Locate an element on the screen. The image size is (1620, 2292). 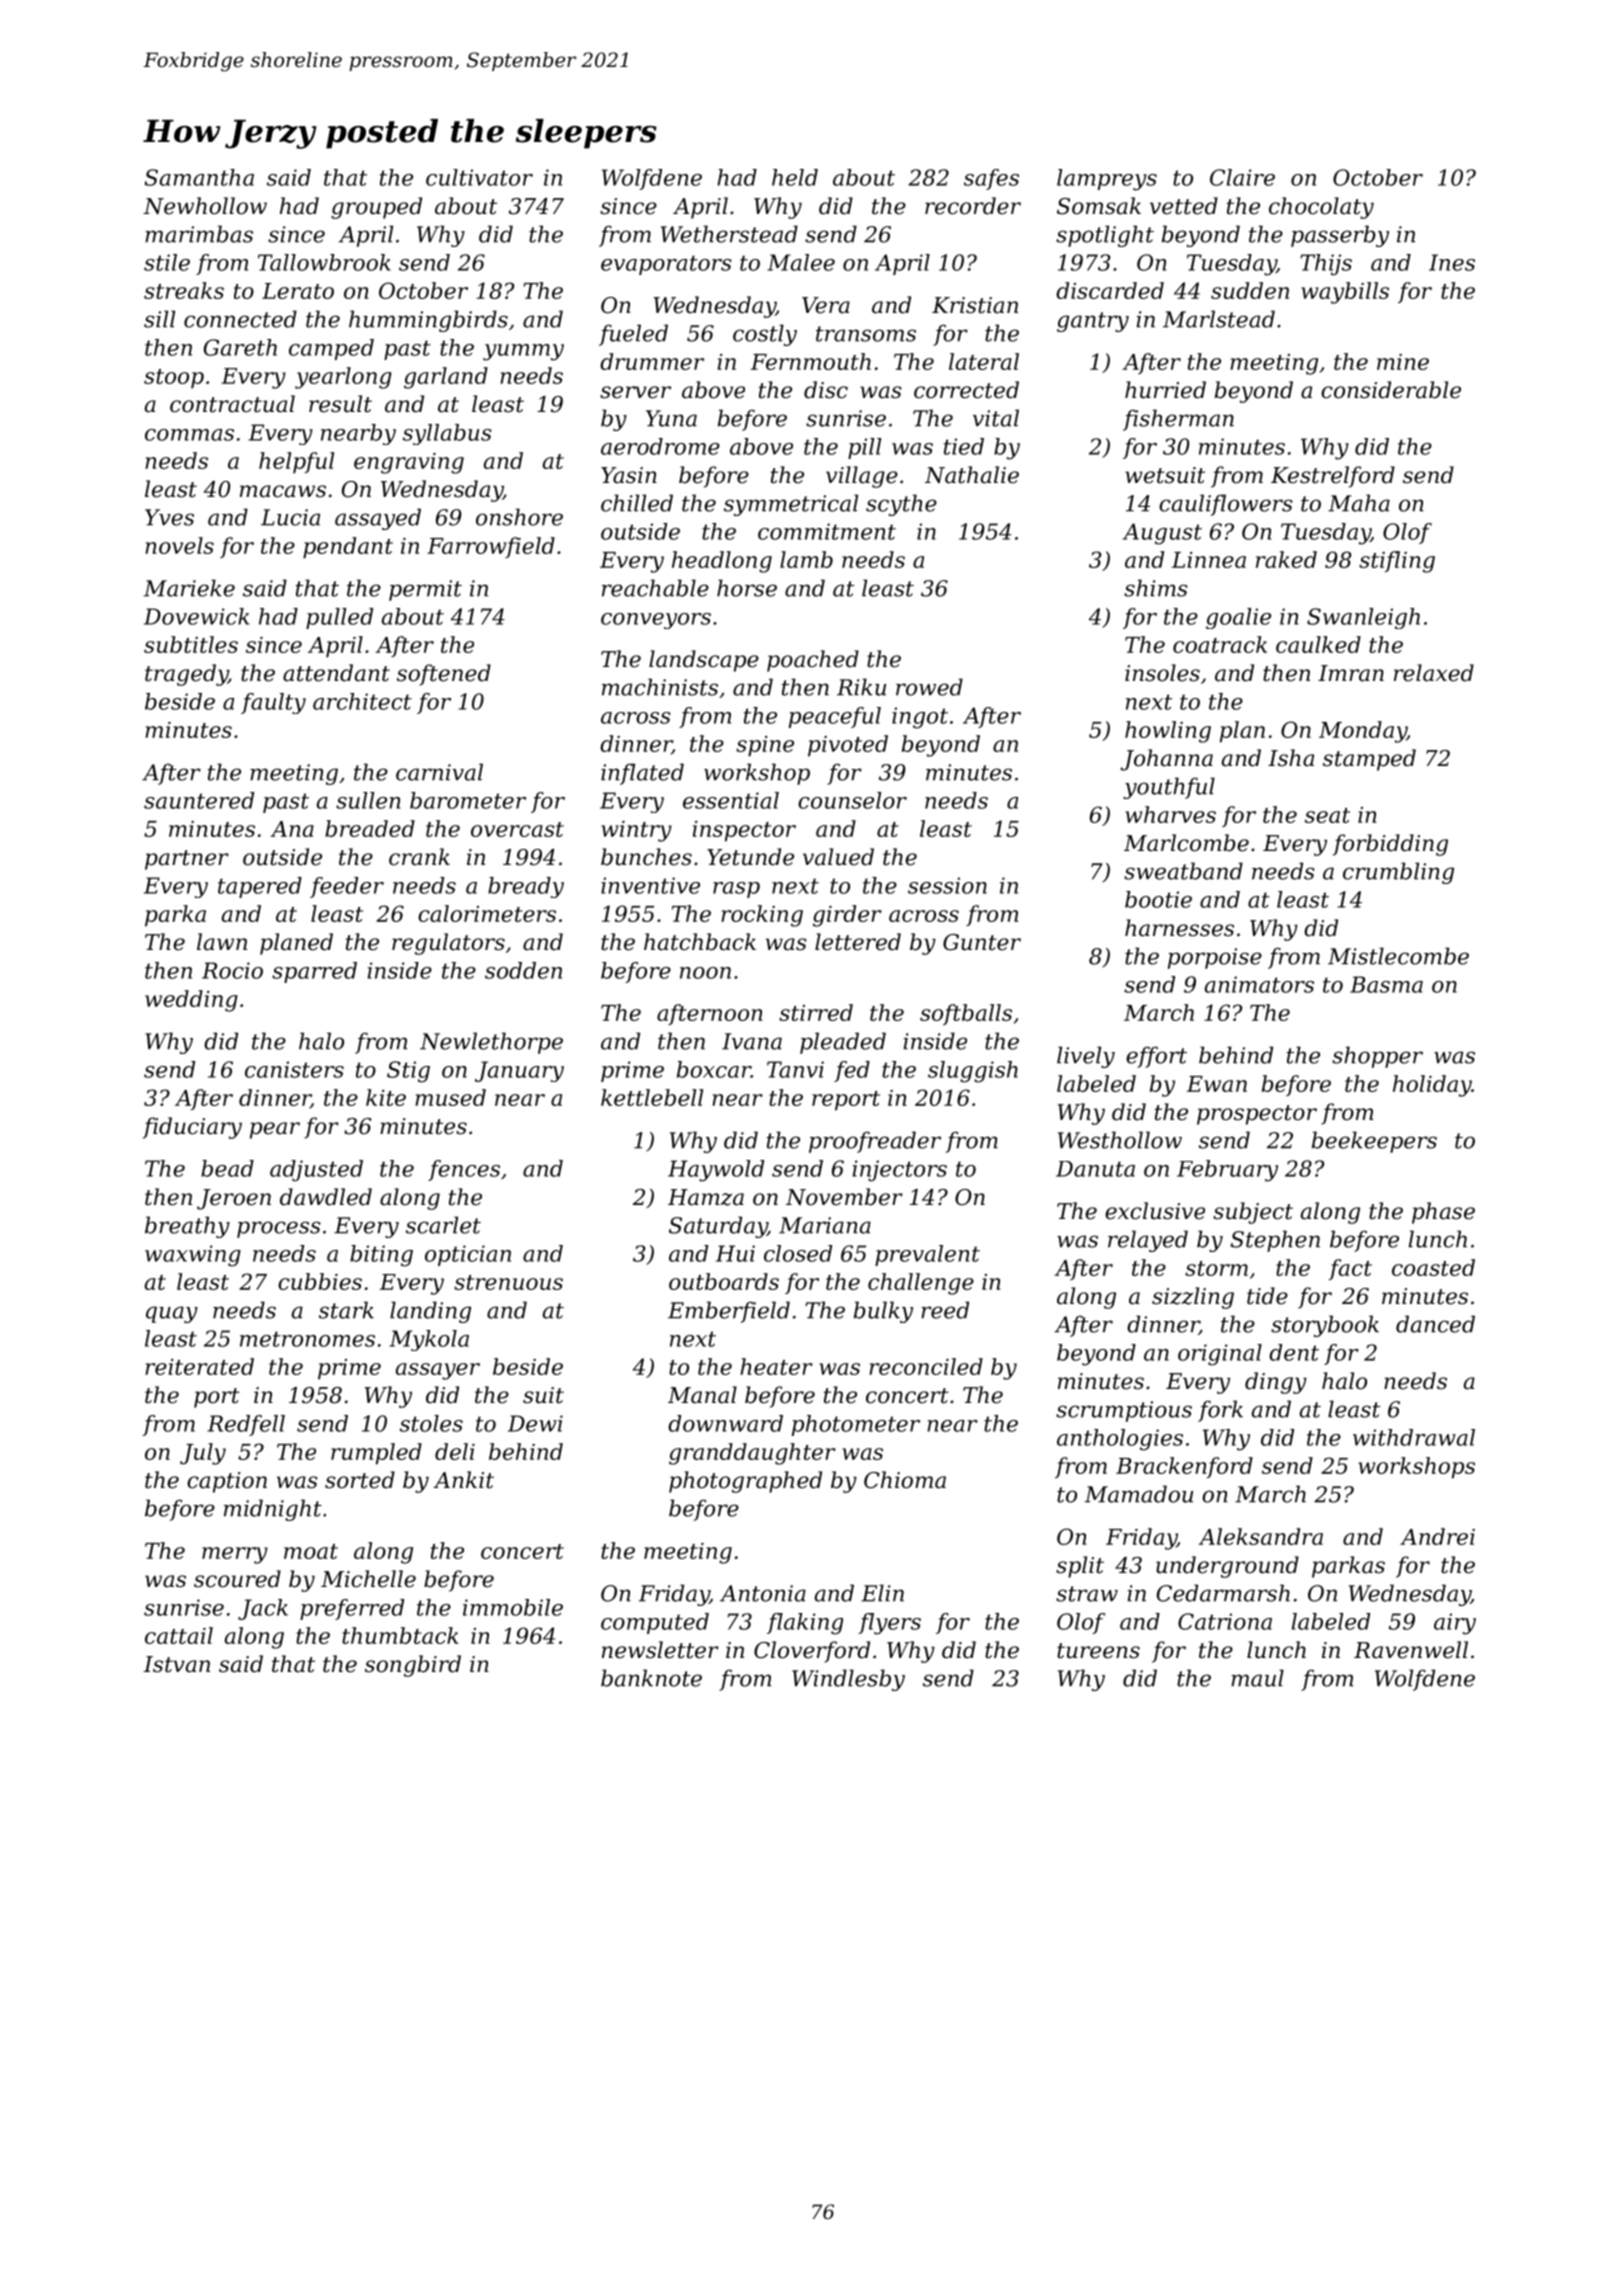
Malee is located at coordinates (801, 262).
